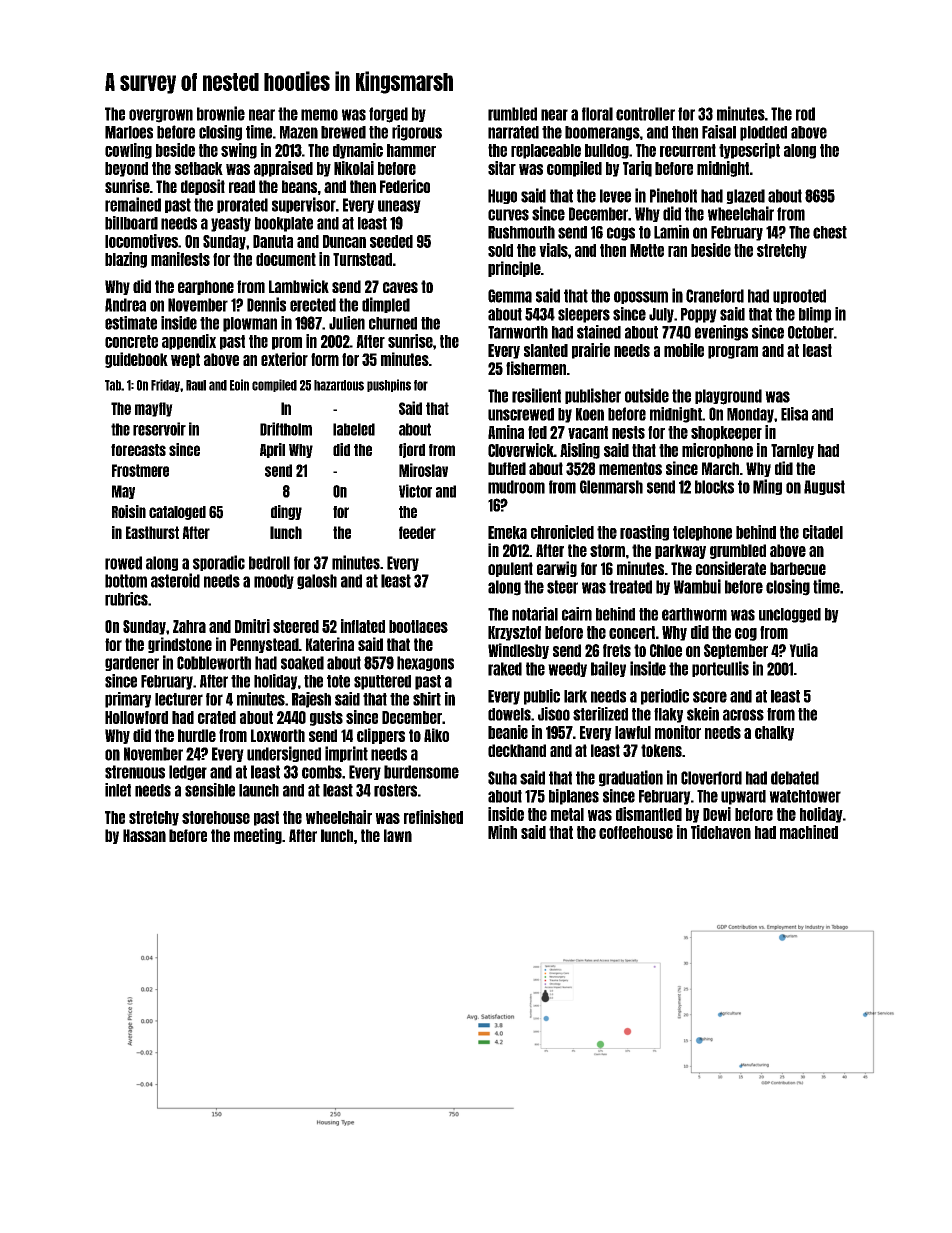 The width and height of the screenshot is (952, 1233). What do you see at coordinates (798, 568) in the screenshot?
I see `barbecue` at bounding box center [798, 568].
